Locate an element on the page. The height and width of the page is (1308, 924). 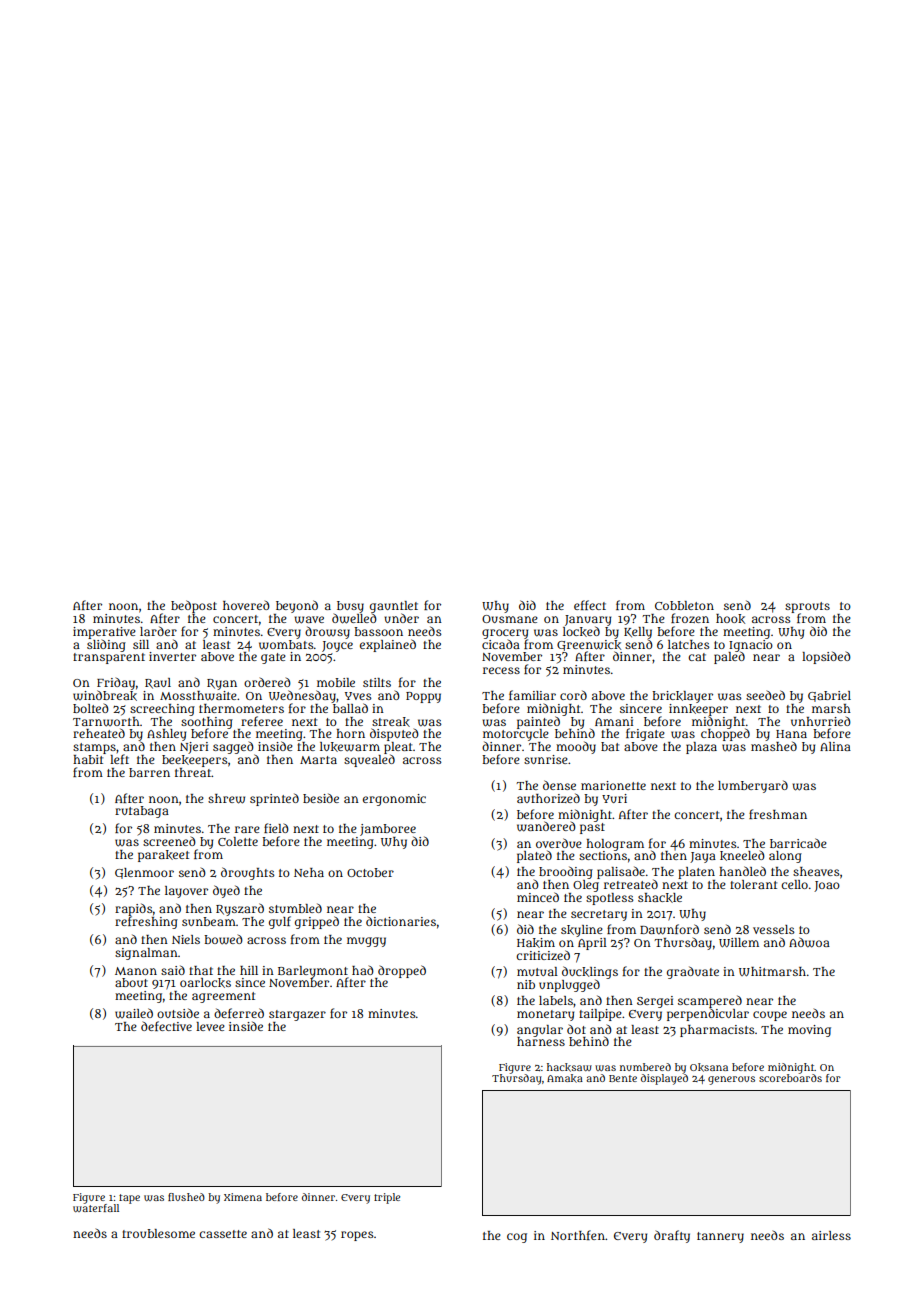
shrew is located at coordinates (226, 799).
